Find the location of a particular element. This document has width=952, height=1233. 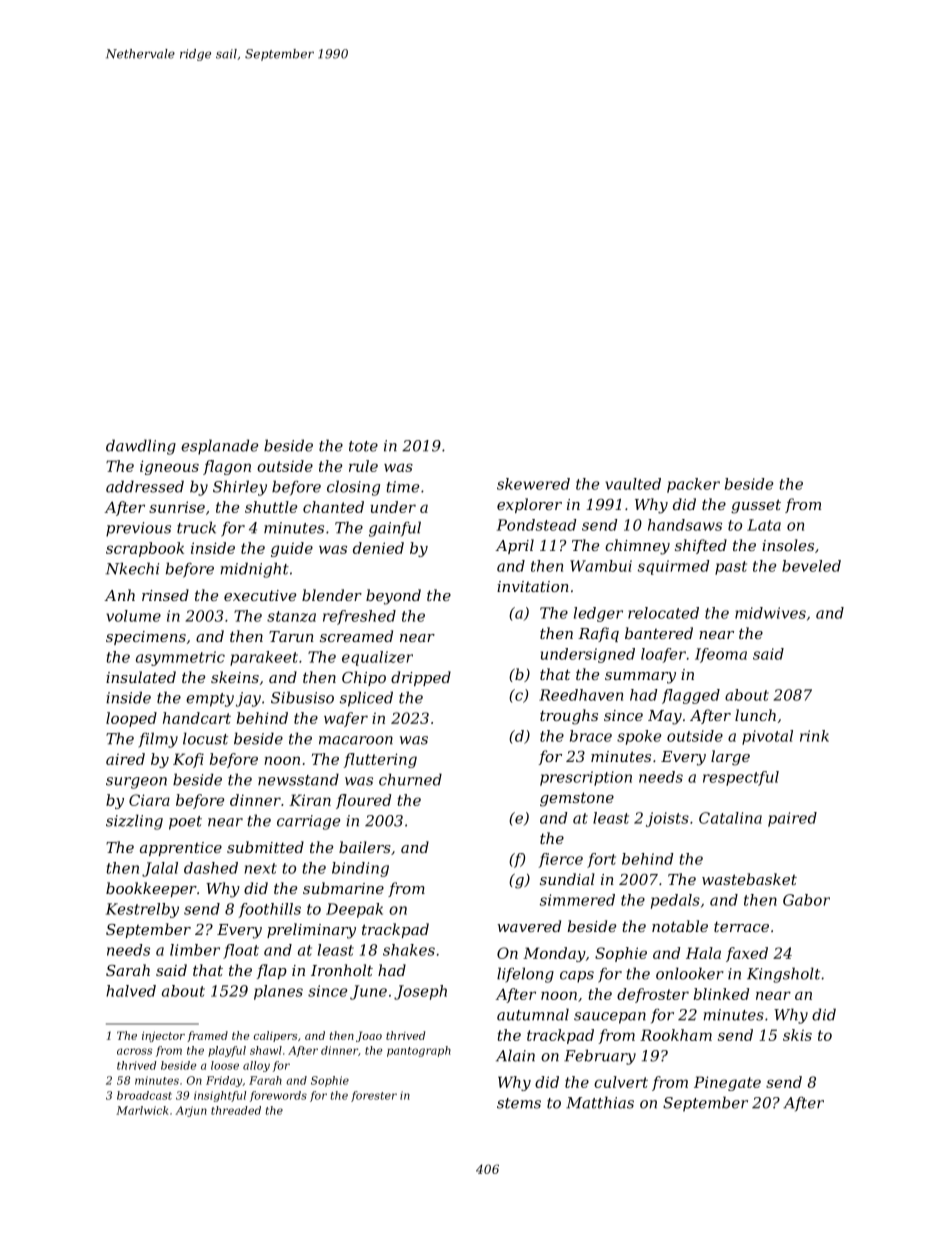

sundial is located at coordinates (567, 879).
